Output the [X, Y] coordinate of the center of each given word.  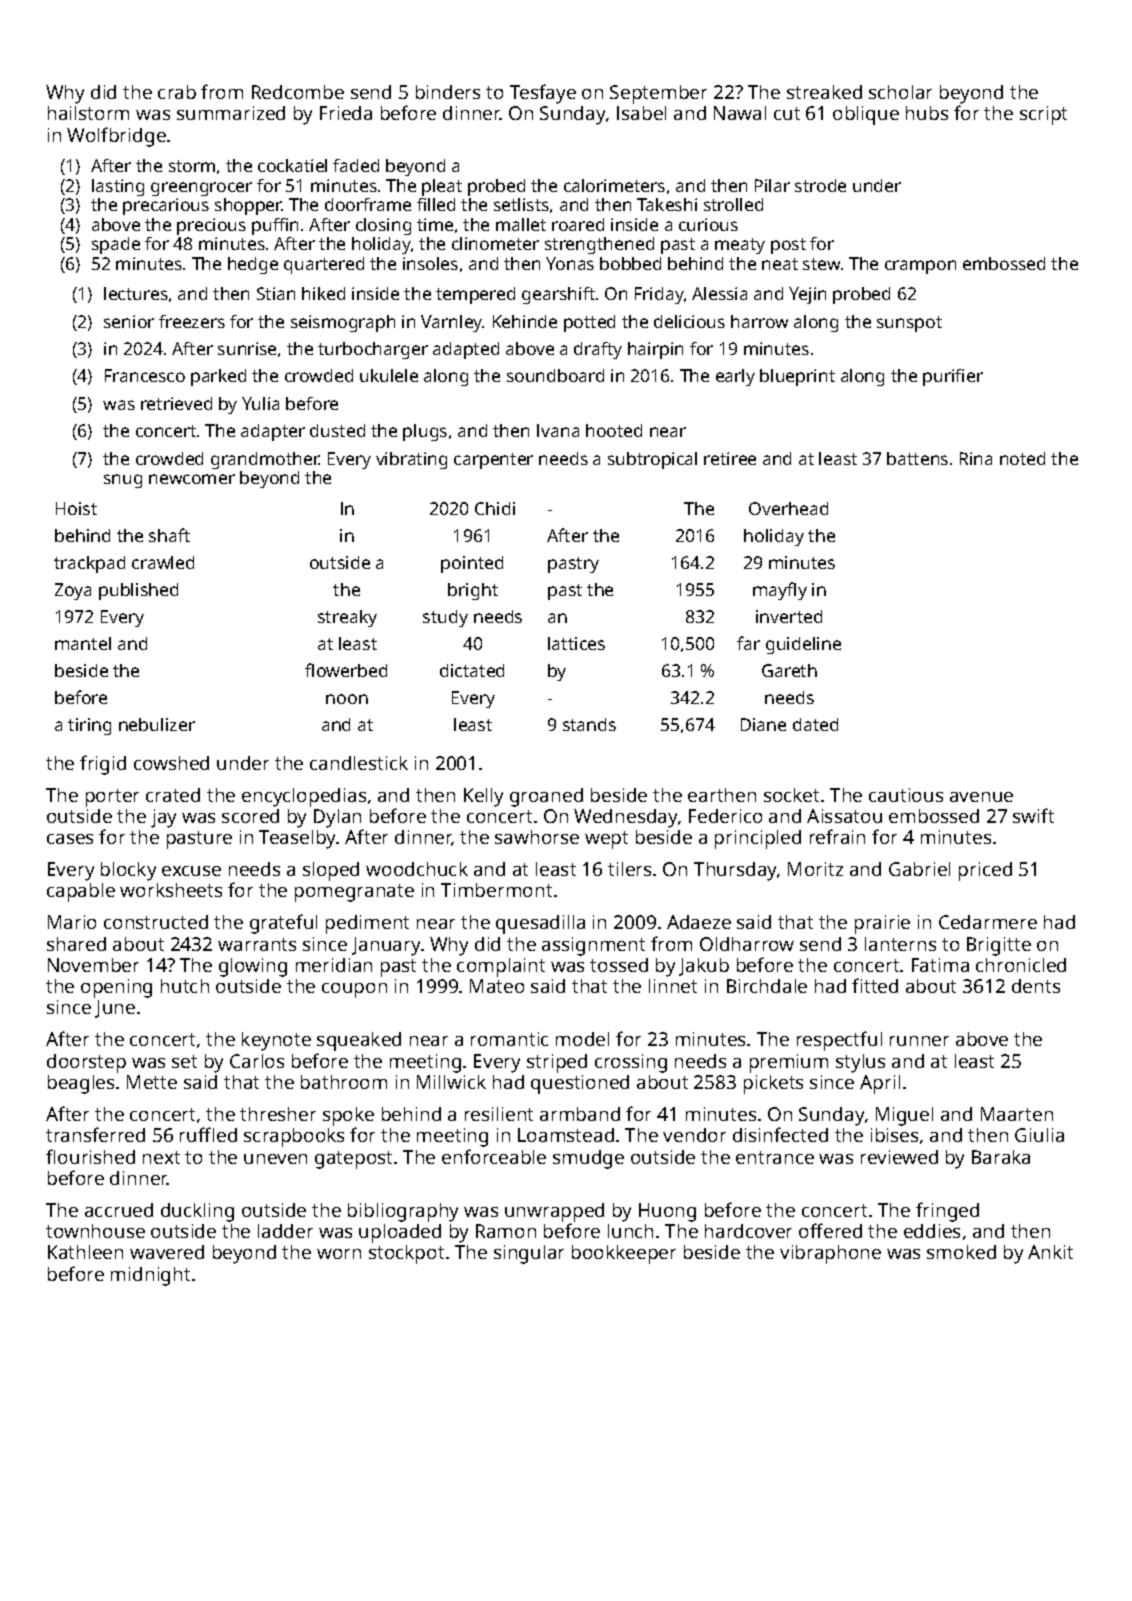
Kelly [483, 797]
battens [917, 458]
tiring [89, 726]
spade [116, 245]
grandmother [265, 460]
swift [1033, 815]
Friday [659, 295]
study [445, 618]
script [1043, 115]
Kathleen [85, 1252]
